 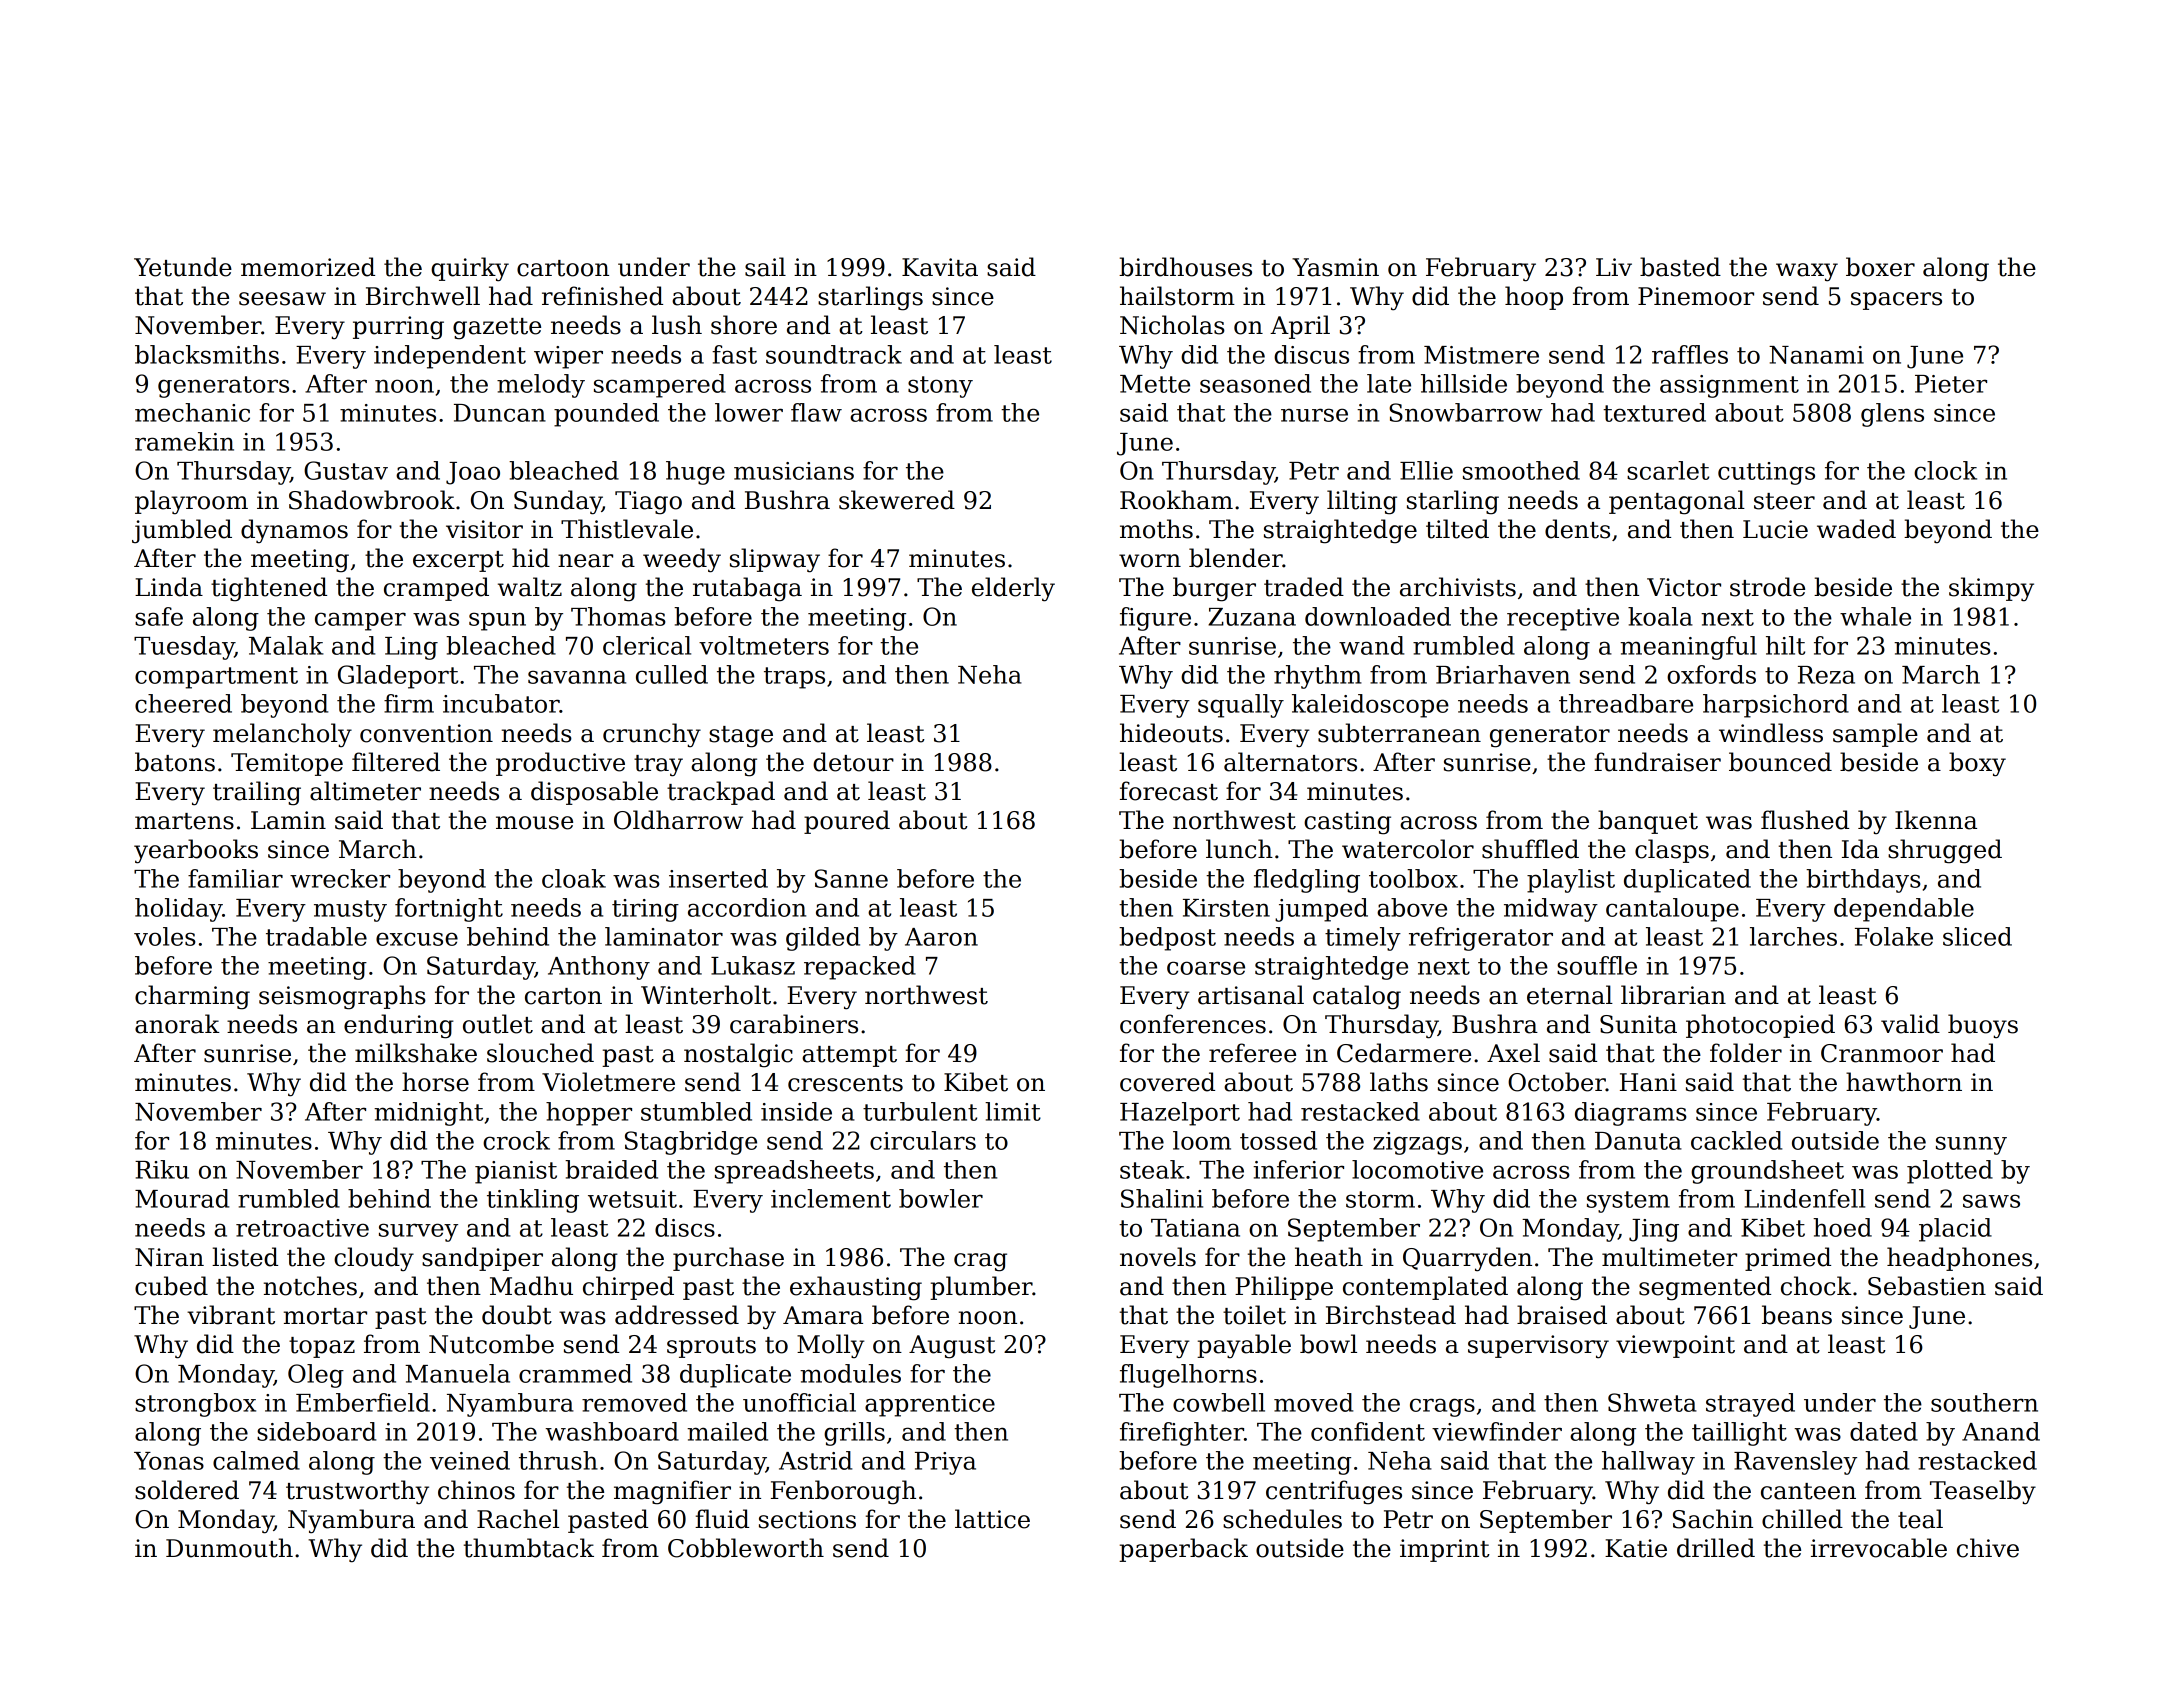 I want to click on squally, so click(x=1241, y=706).
